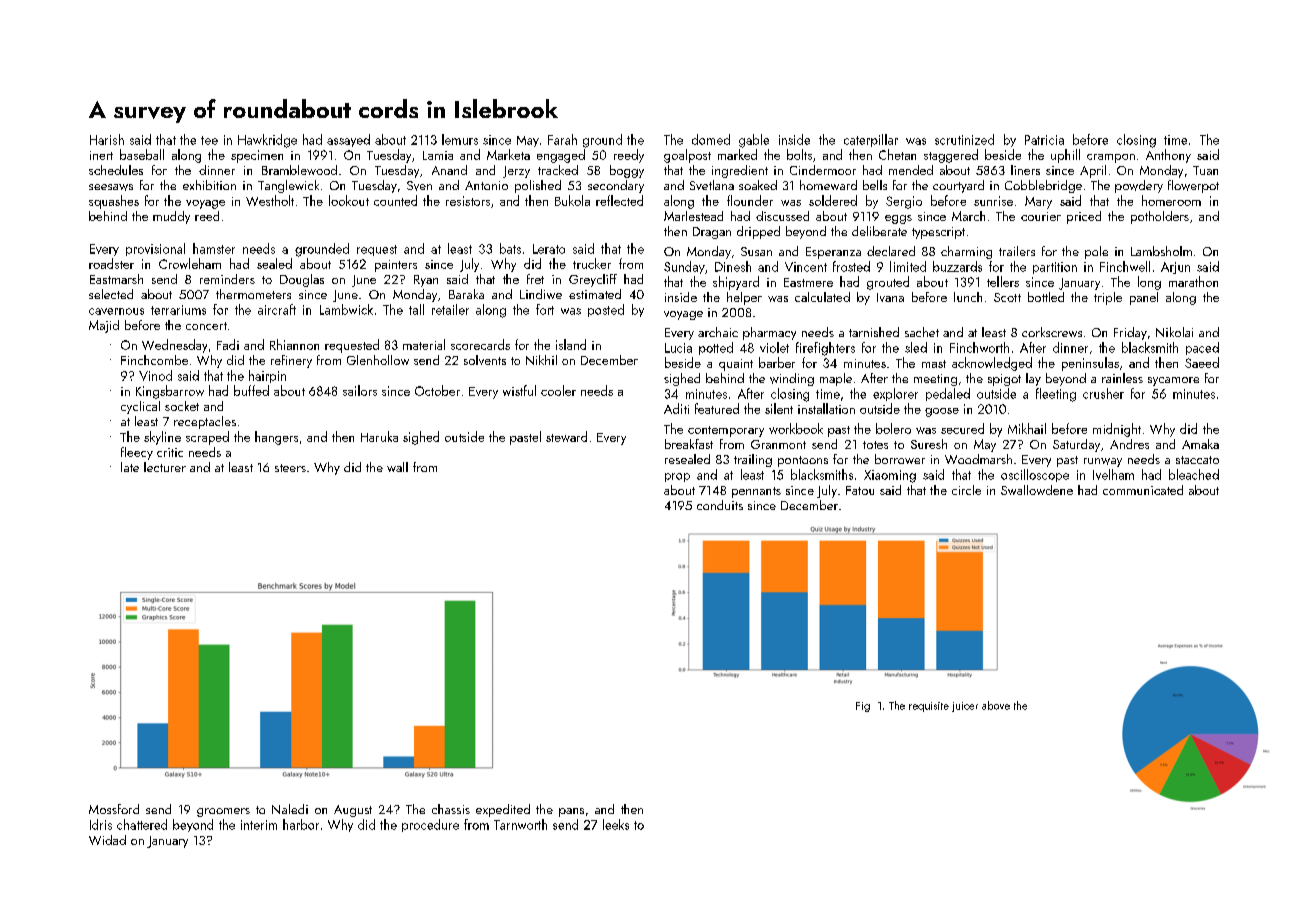 The height and width of the image is (924, 1308). Describe the element at coordinates (1044, 140) in the image. I see `Patricia` at that location.
